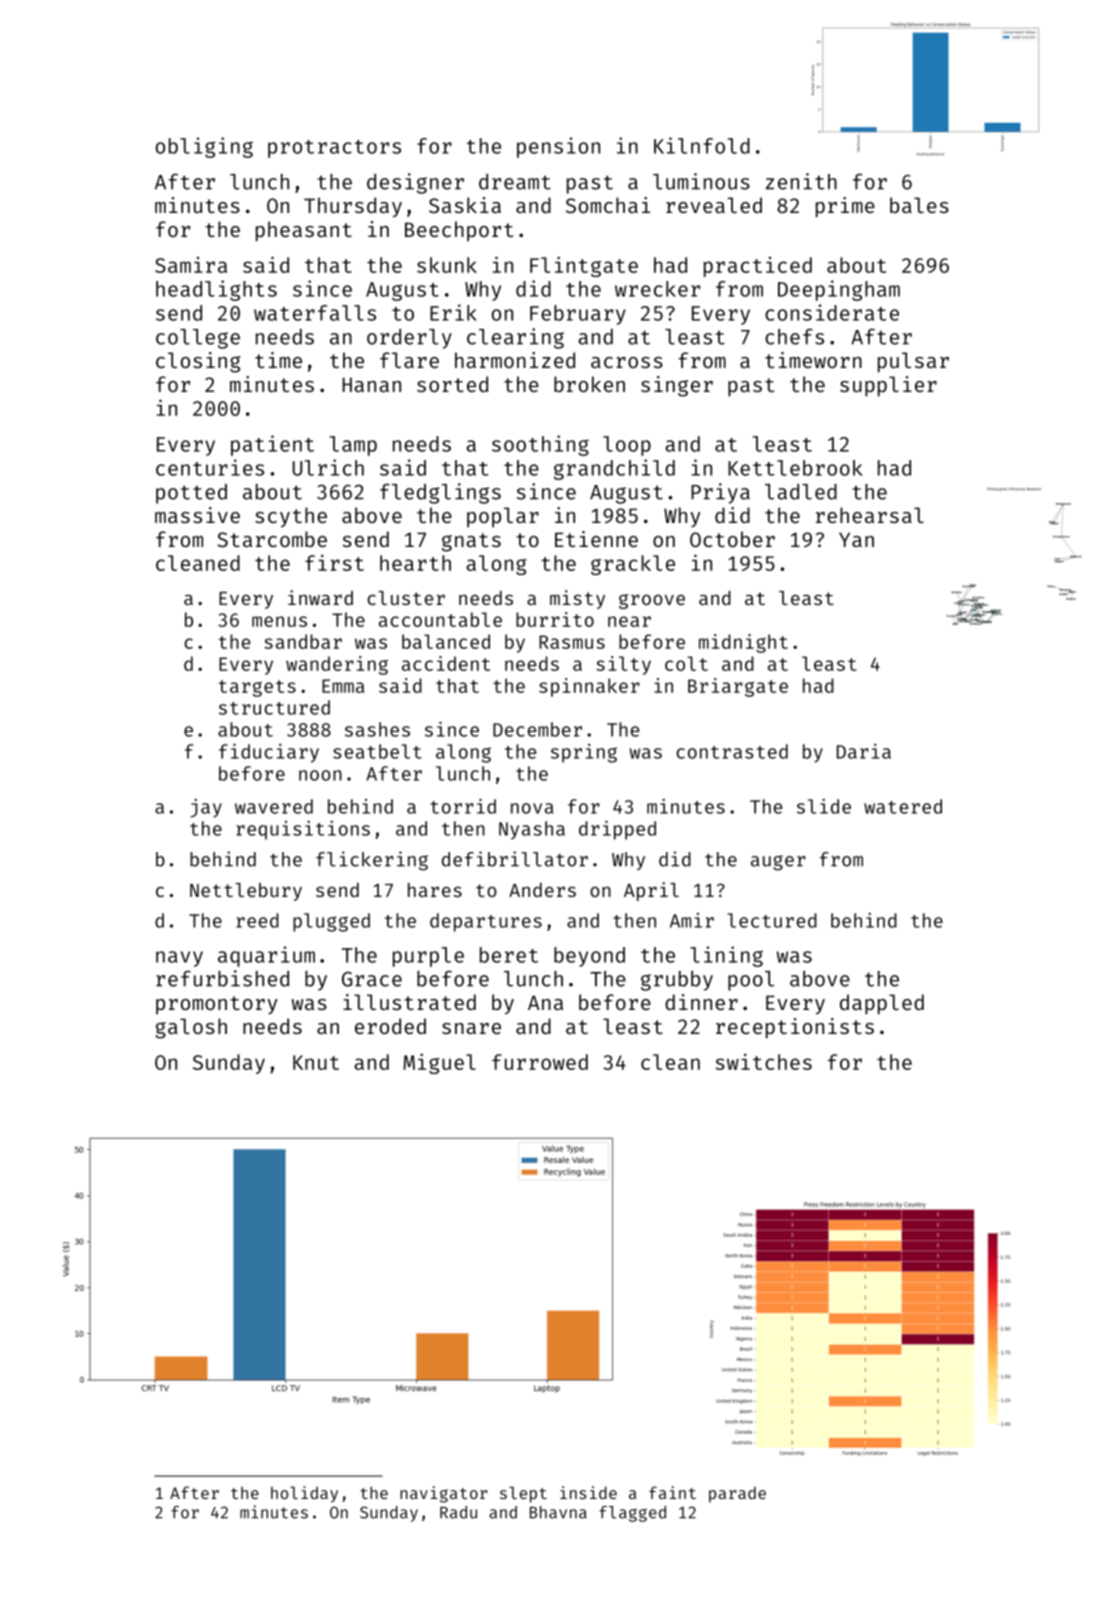 This screenshot has width=1110, height=1608. I want to click on dappled, so click(882, 1004).
